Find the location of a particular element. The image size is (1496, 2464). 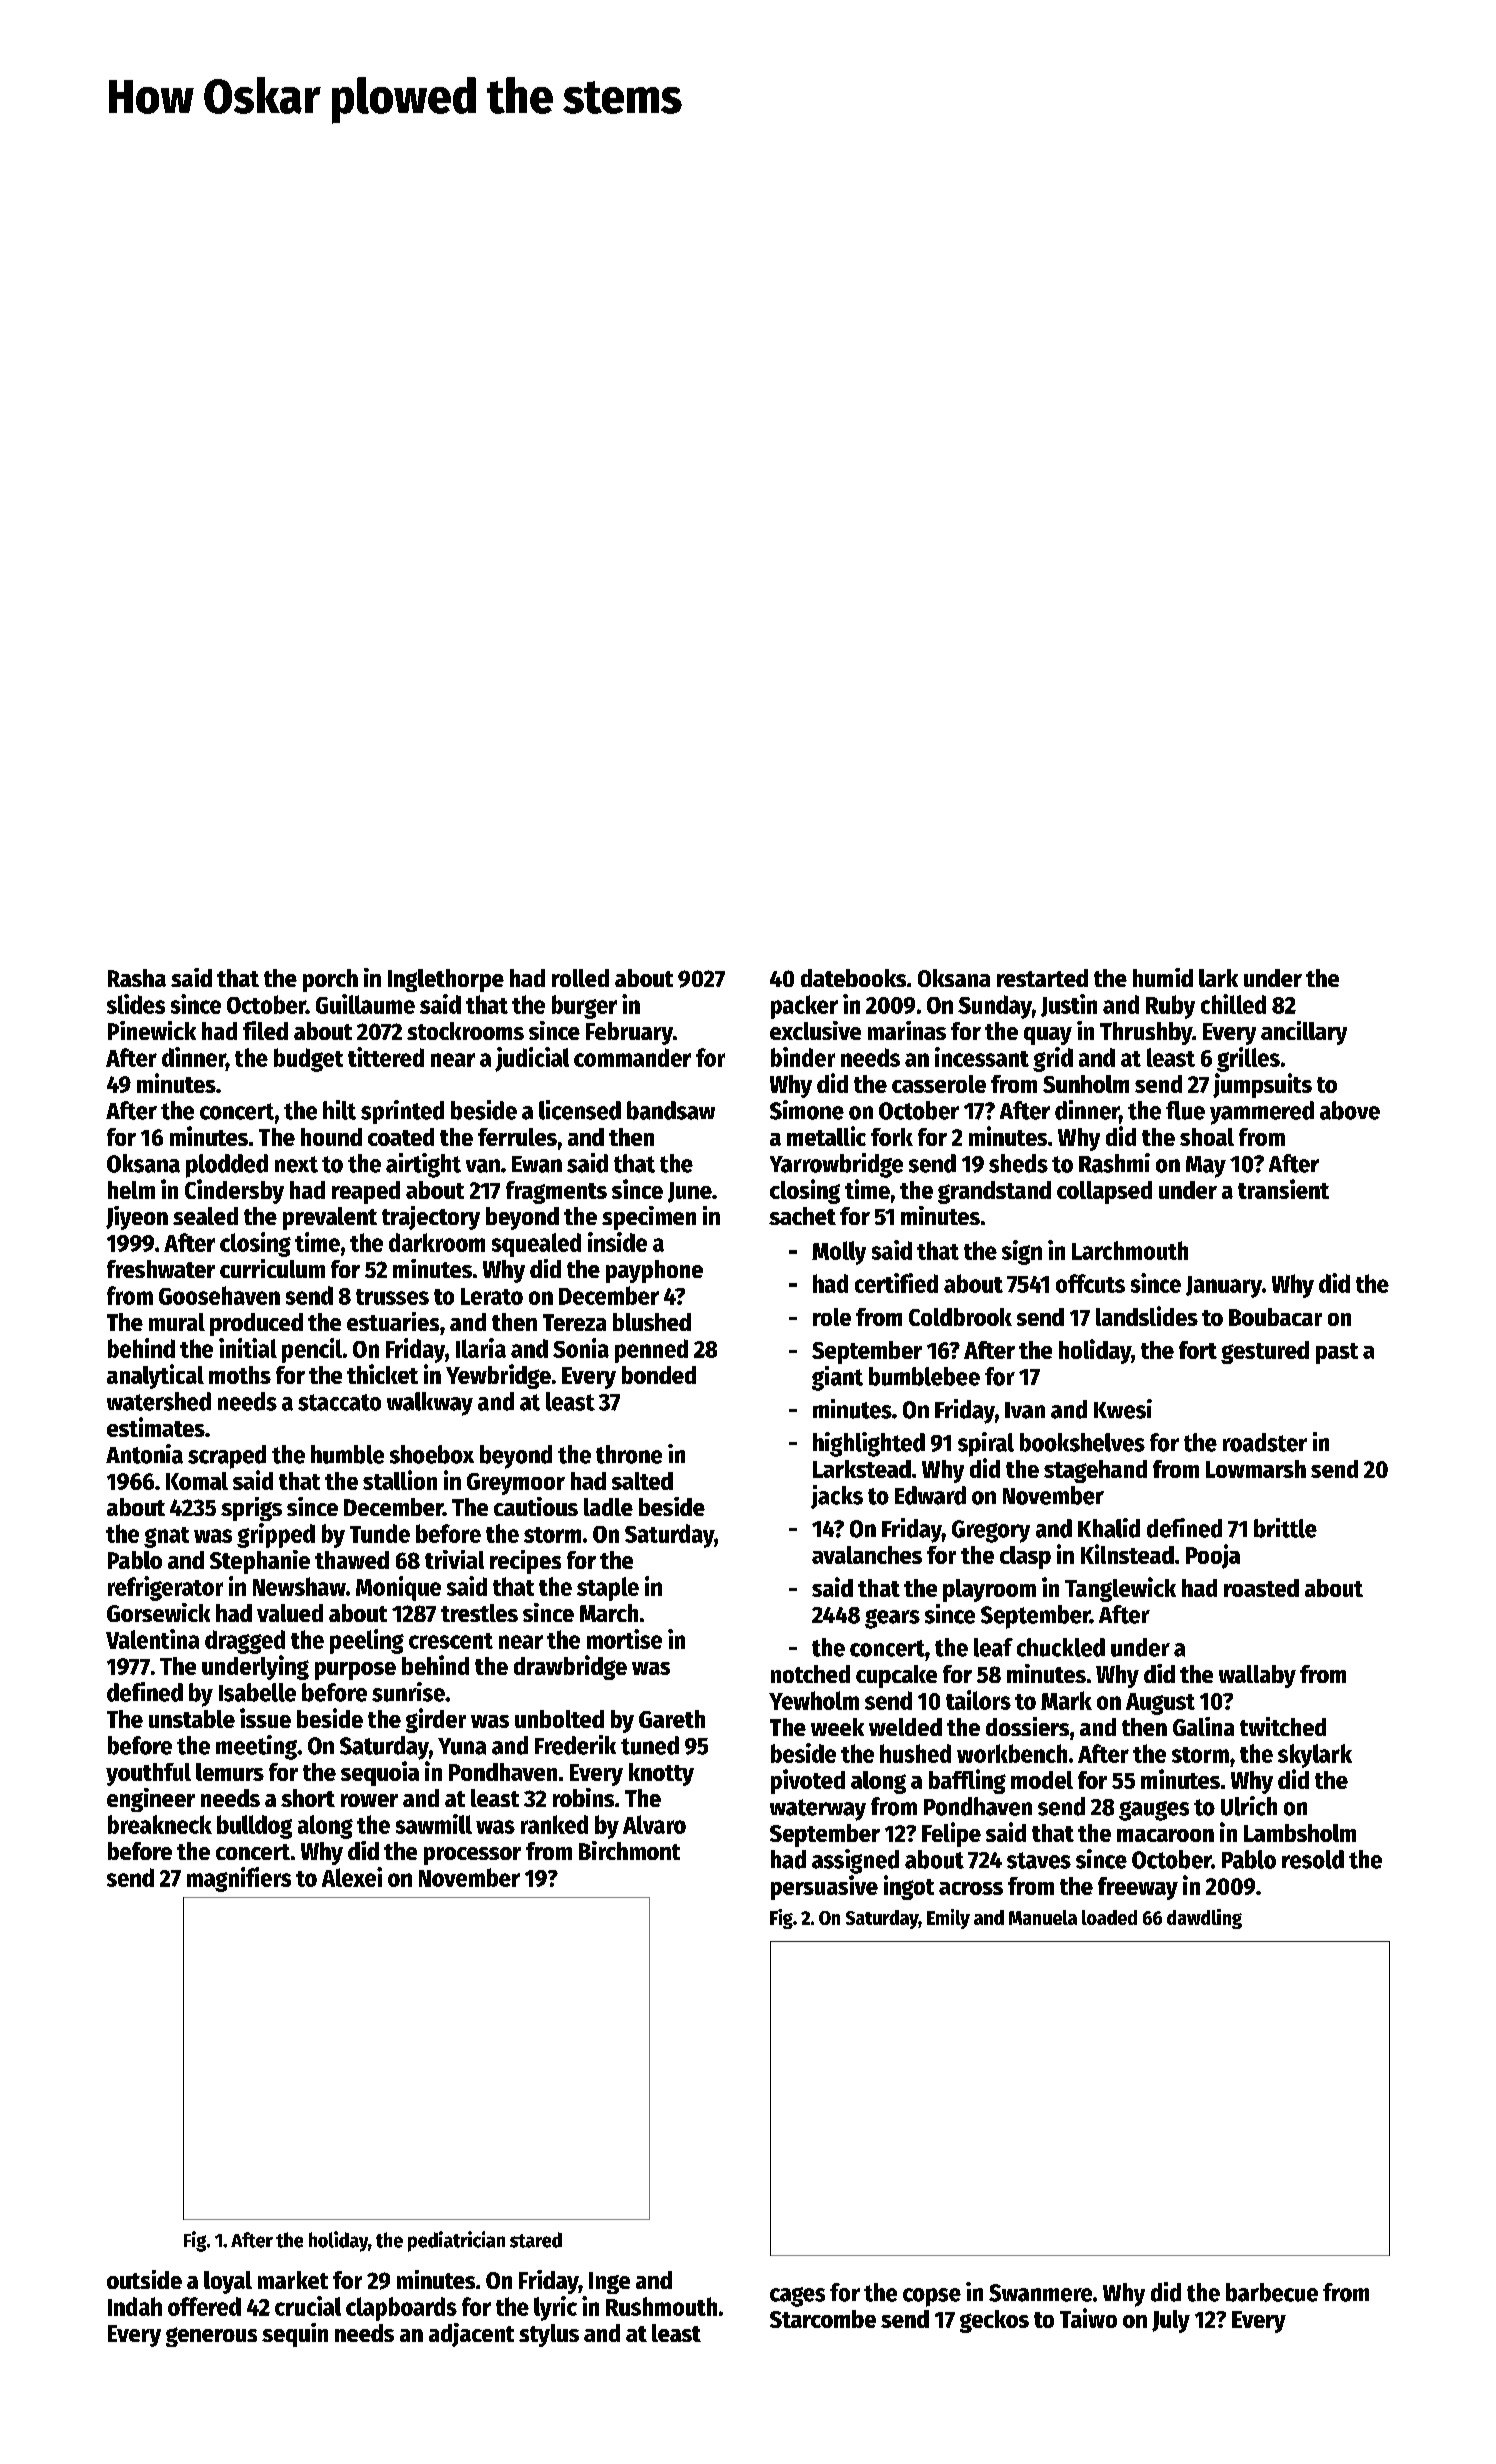

freshwater is located at coordinates (161, 1269).
